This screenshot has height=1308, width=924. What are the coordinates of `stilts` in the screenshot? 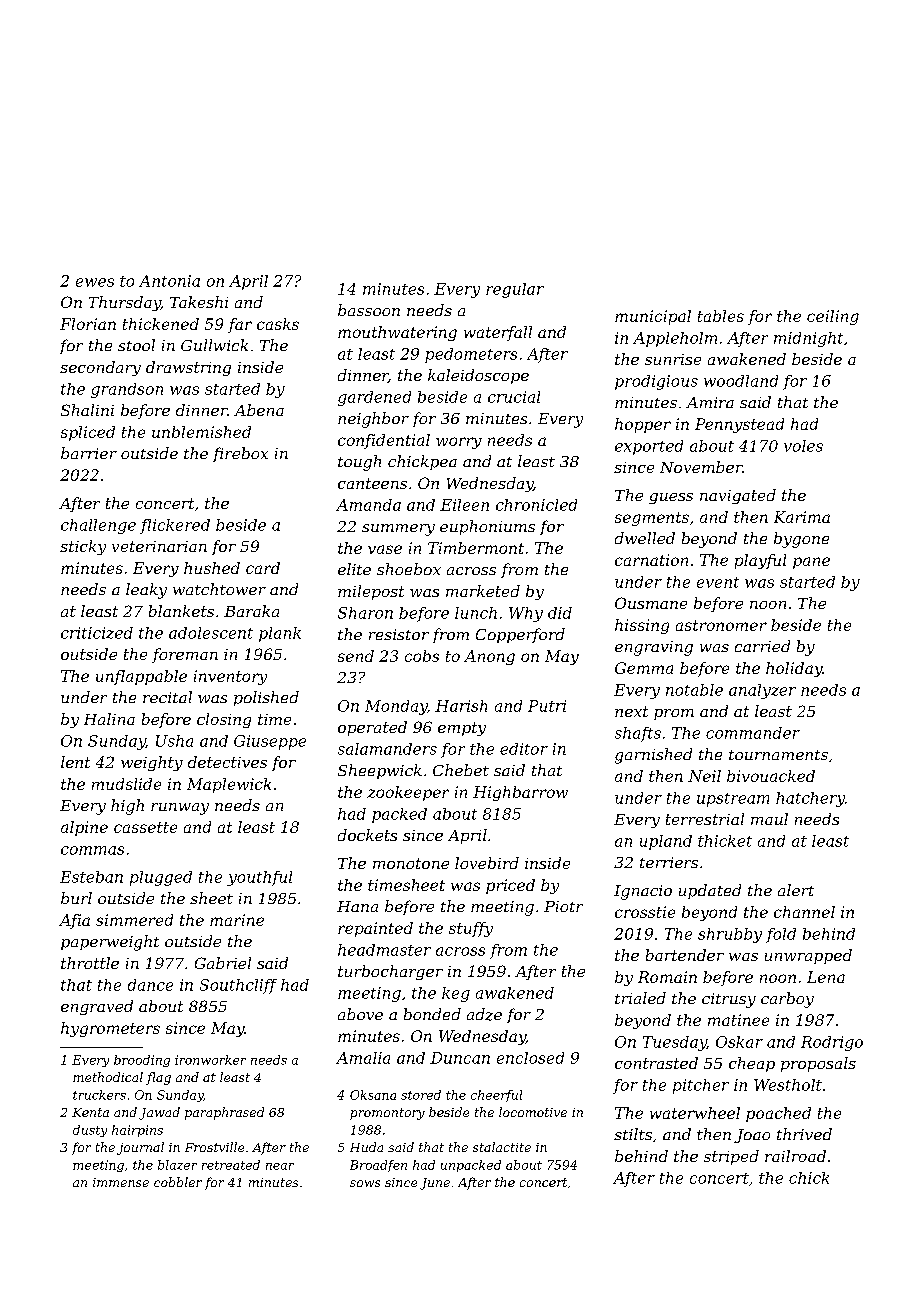 It's located at (633, 1134).
